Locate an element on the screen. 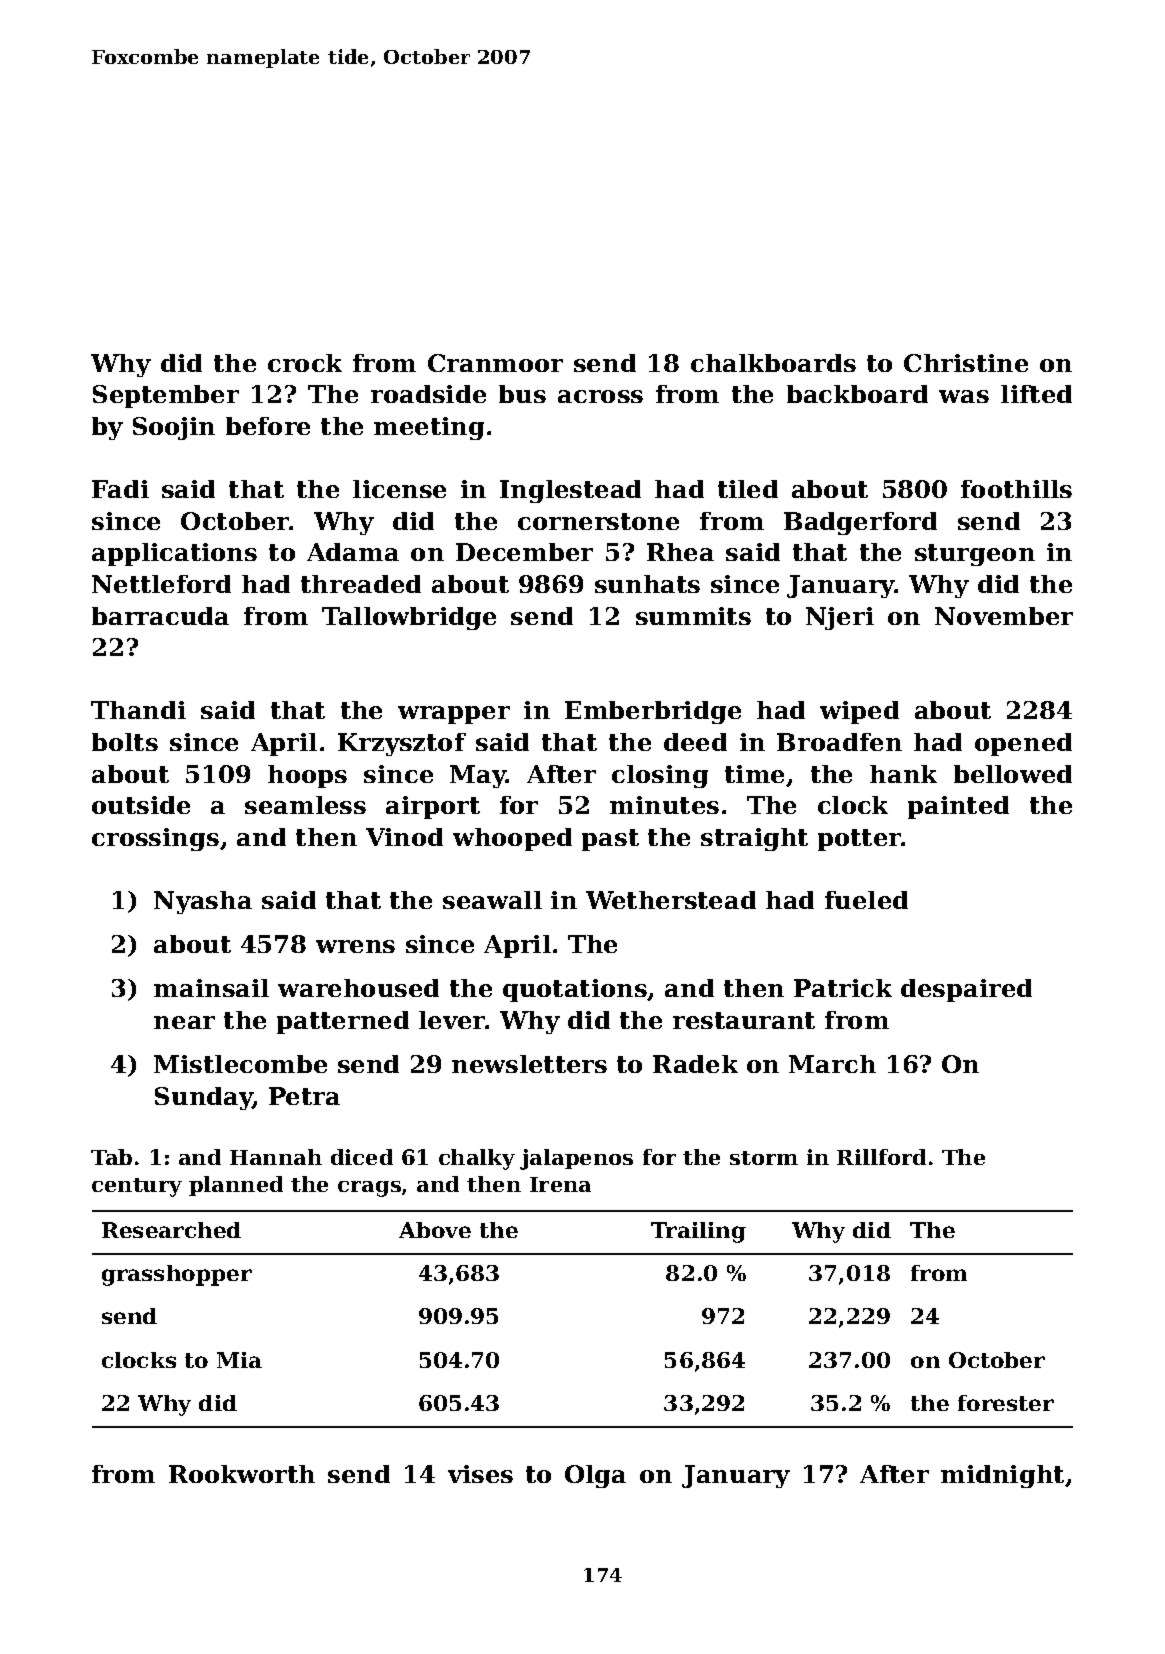 This screenshot has height=1654, width=1165. Inglestead is located at coordinates (570, 491).
